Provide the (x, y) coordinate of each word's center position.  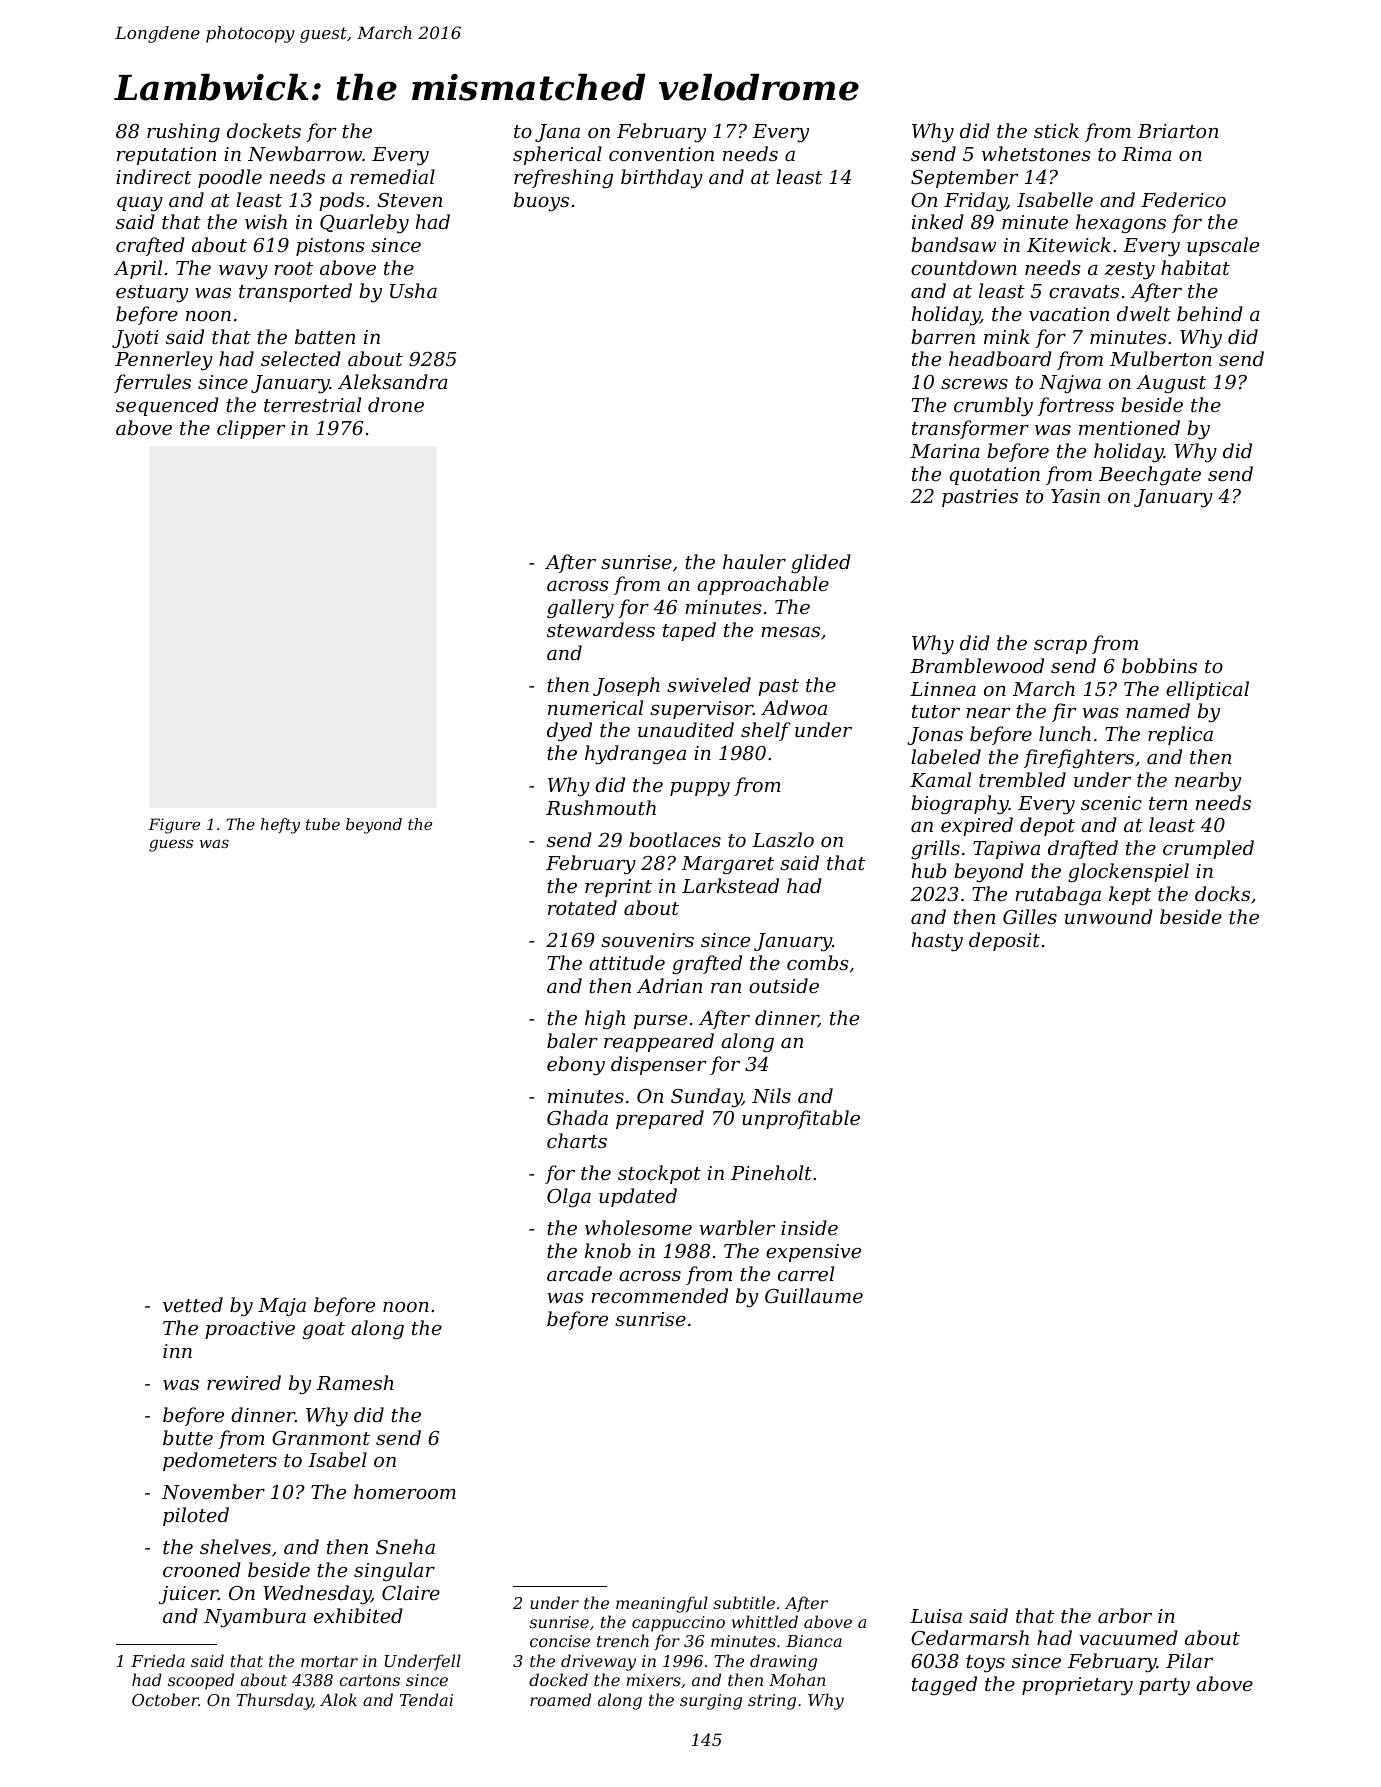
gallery (580, 608)
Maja (282, 1307)
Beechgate (1150, 475)
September (965, 178)
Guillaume (814, 1295)
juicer (188, 1595)
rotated (582, 907)
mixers (653, 1680)
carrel (806, 1273)
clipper (251, 429)
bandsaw (953, 244)
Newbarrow (305, 154)
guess (171, 845)
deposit (1004, 941)
